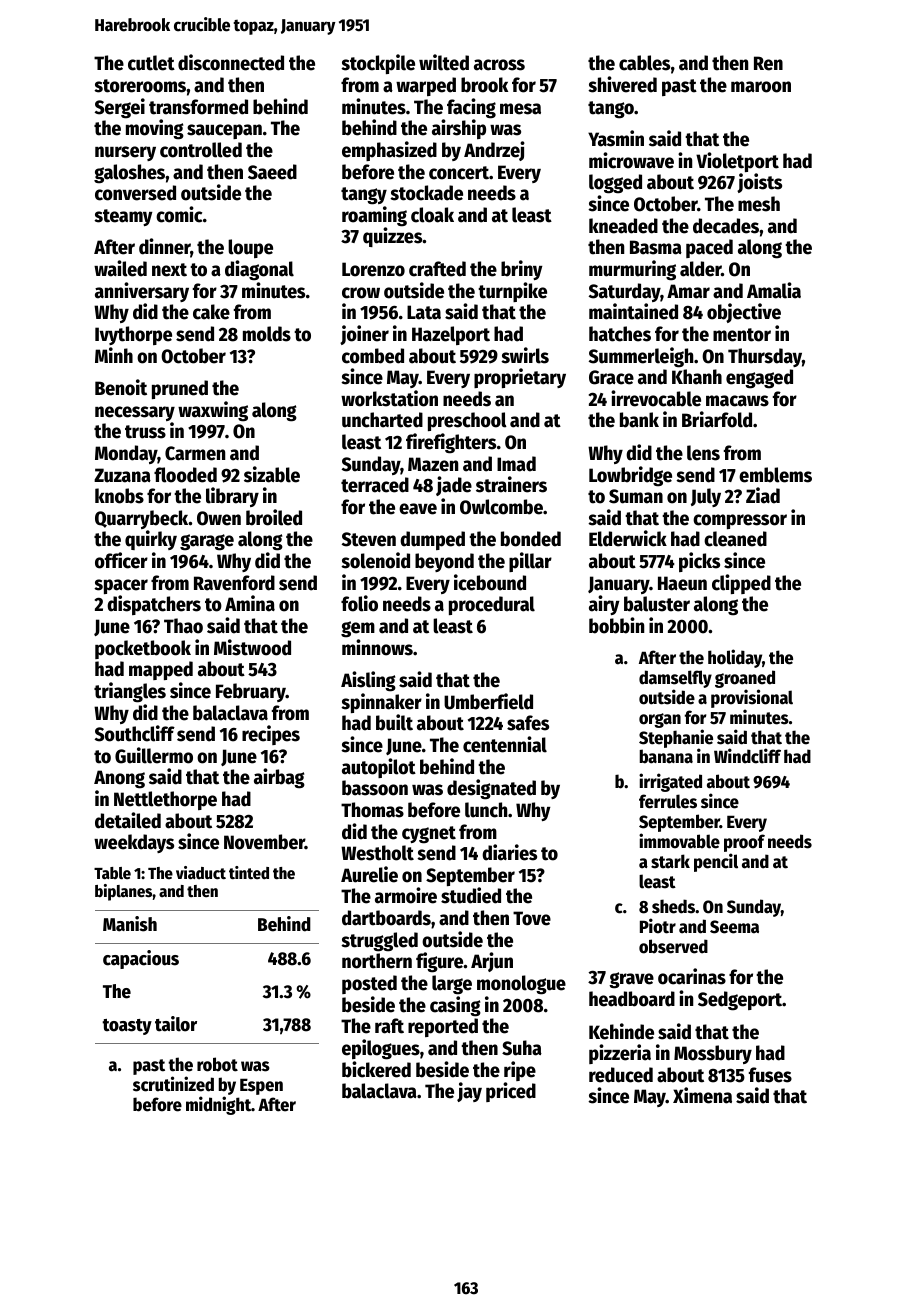  I want to click on Southcliff, so click(135, 733).
